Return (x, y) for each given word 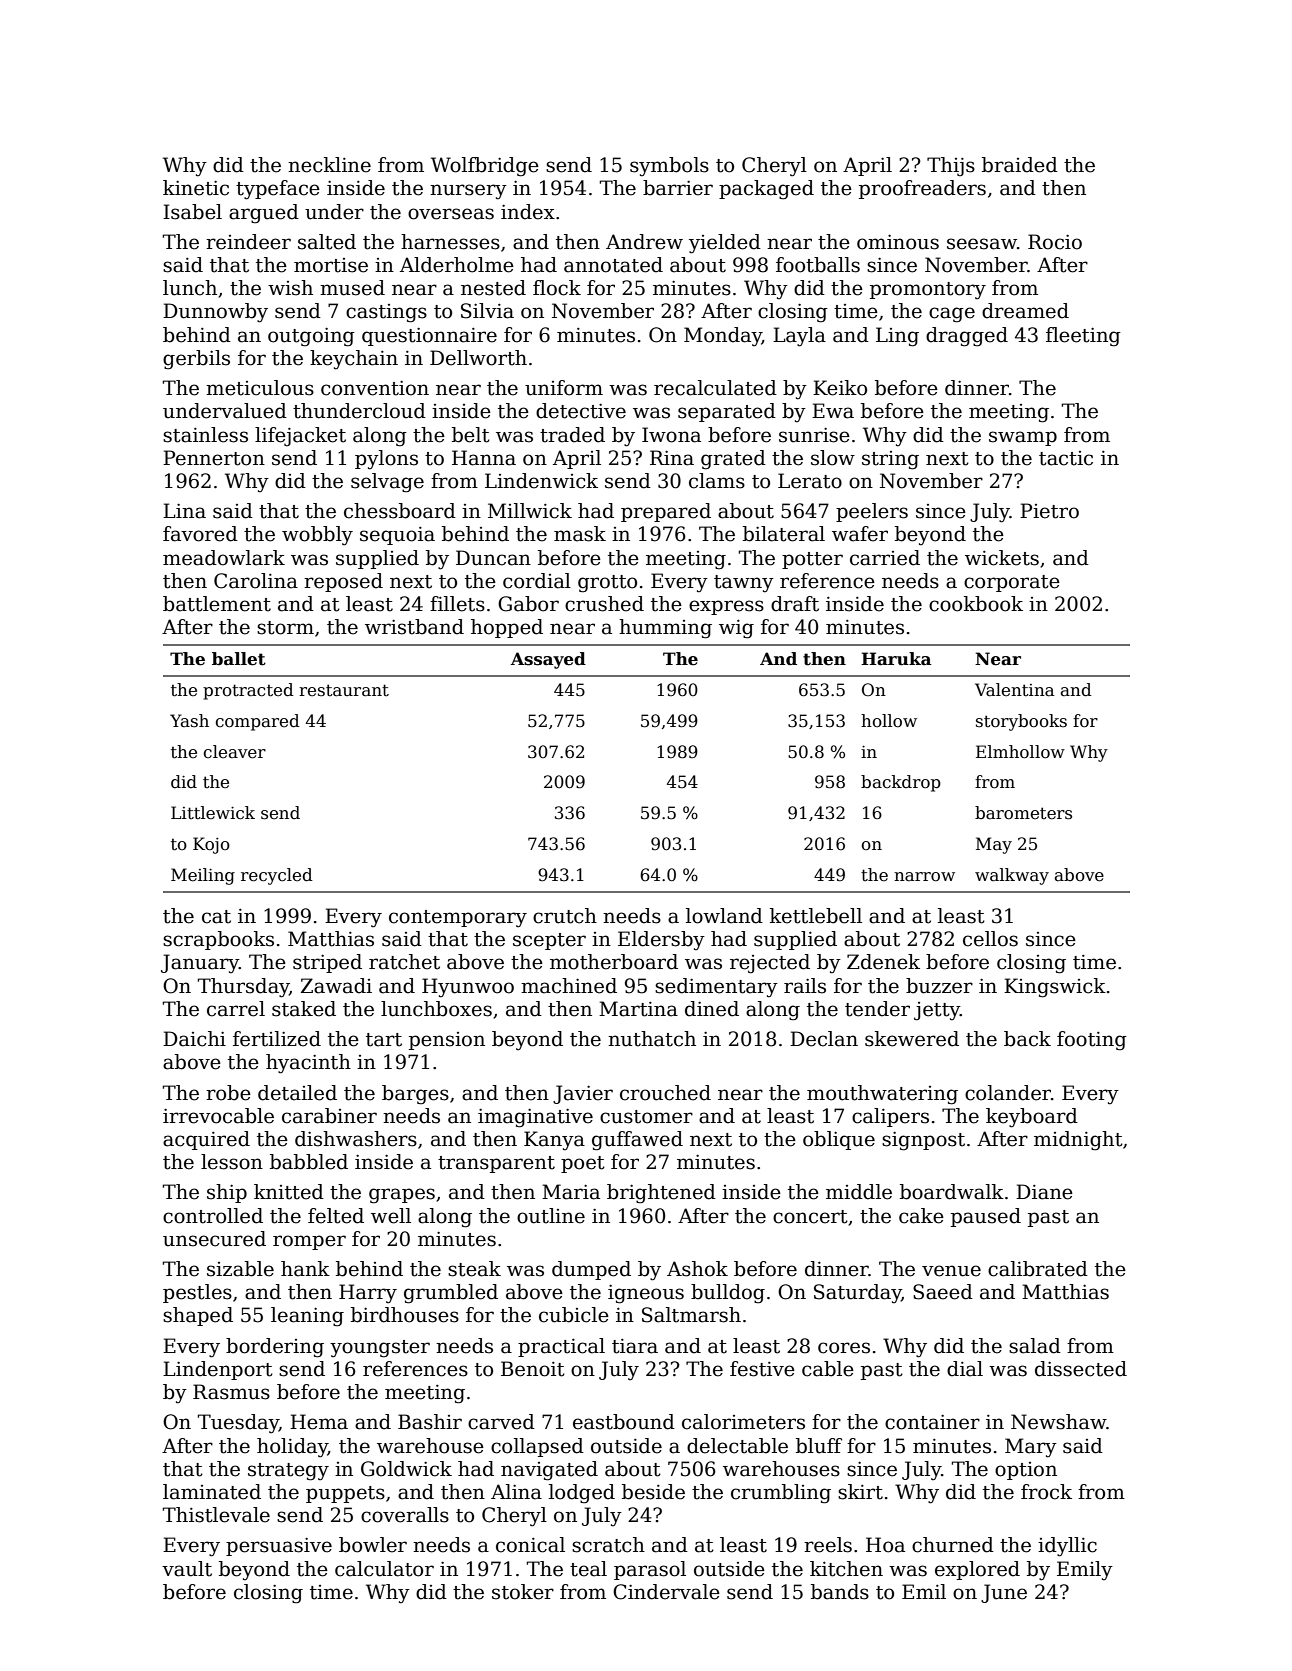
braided (1020, 165)
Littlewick (213, 813)
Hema (319, 1422)
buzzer (939, 986)
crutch (565, 916)
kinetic (196, 188)
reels (828, 1545)
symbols (669, 167)
